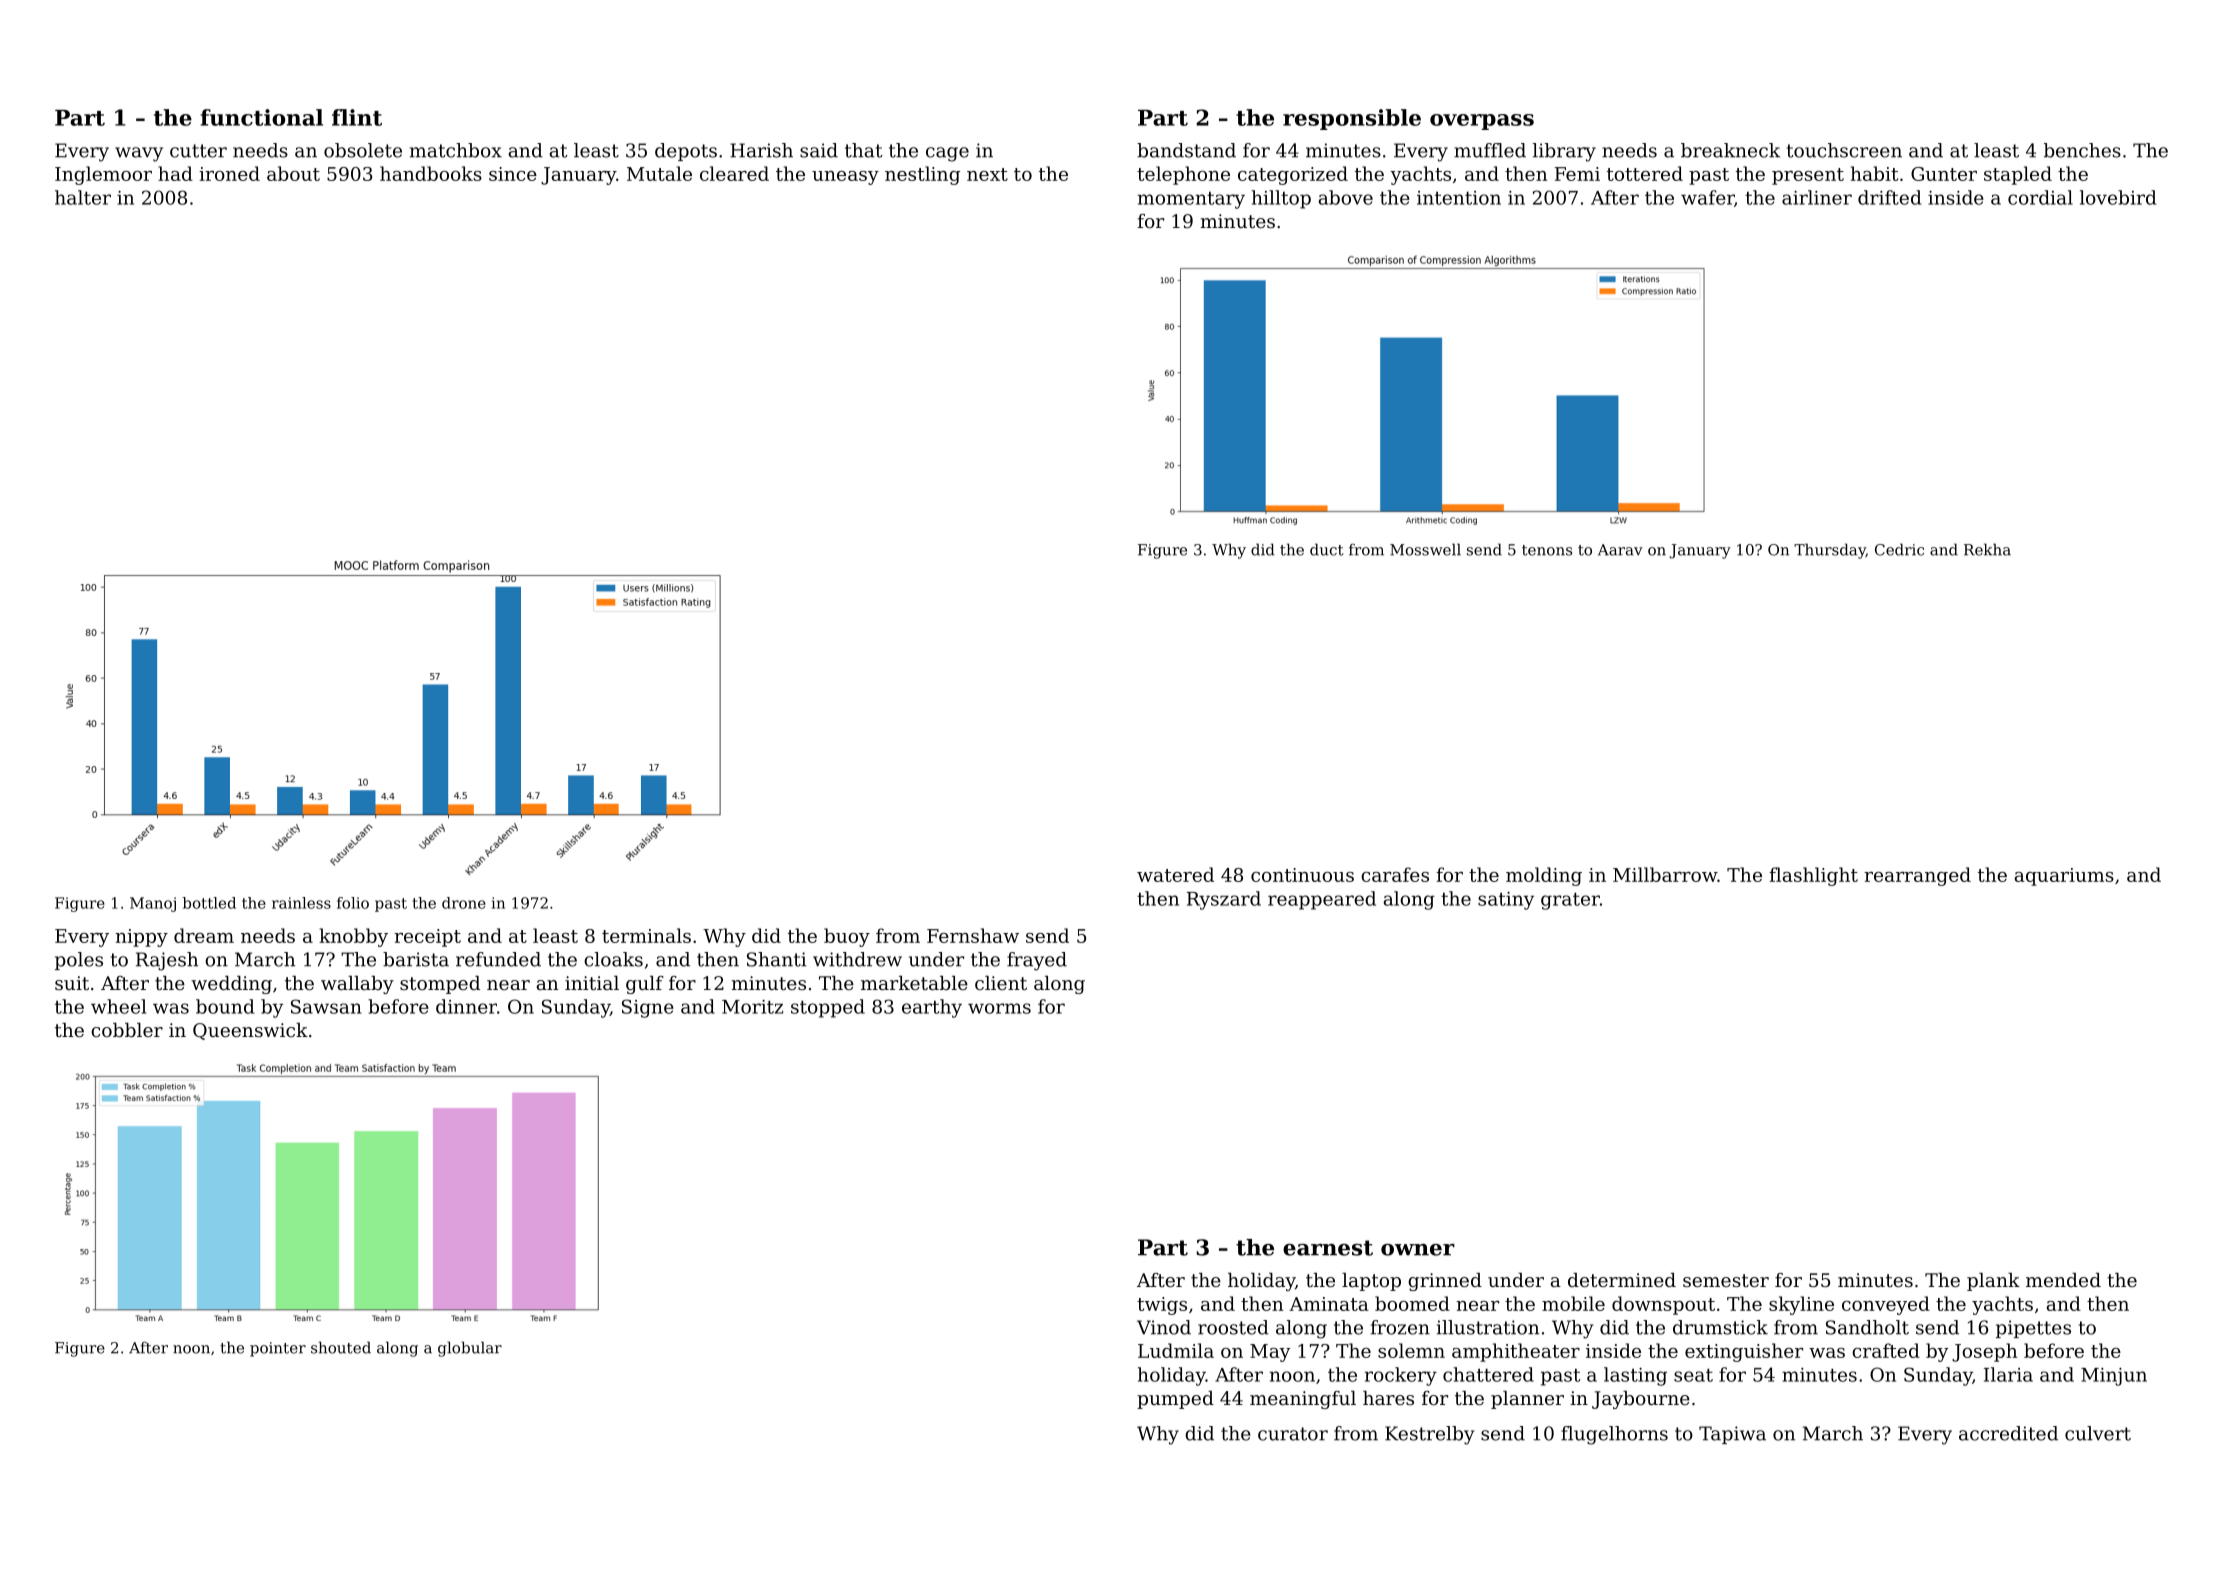 This page has height=1576, width=2228. Describe the element at coordinates (1726, 1280) in the page. I see `semester` at that location.
